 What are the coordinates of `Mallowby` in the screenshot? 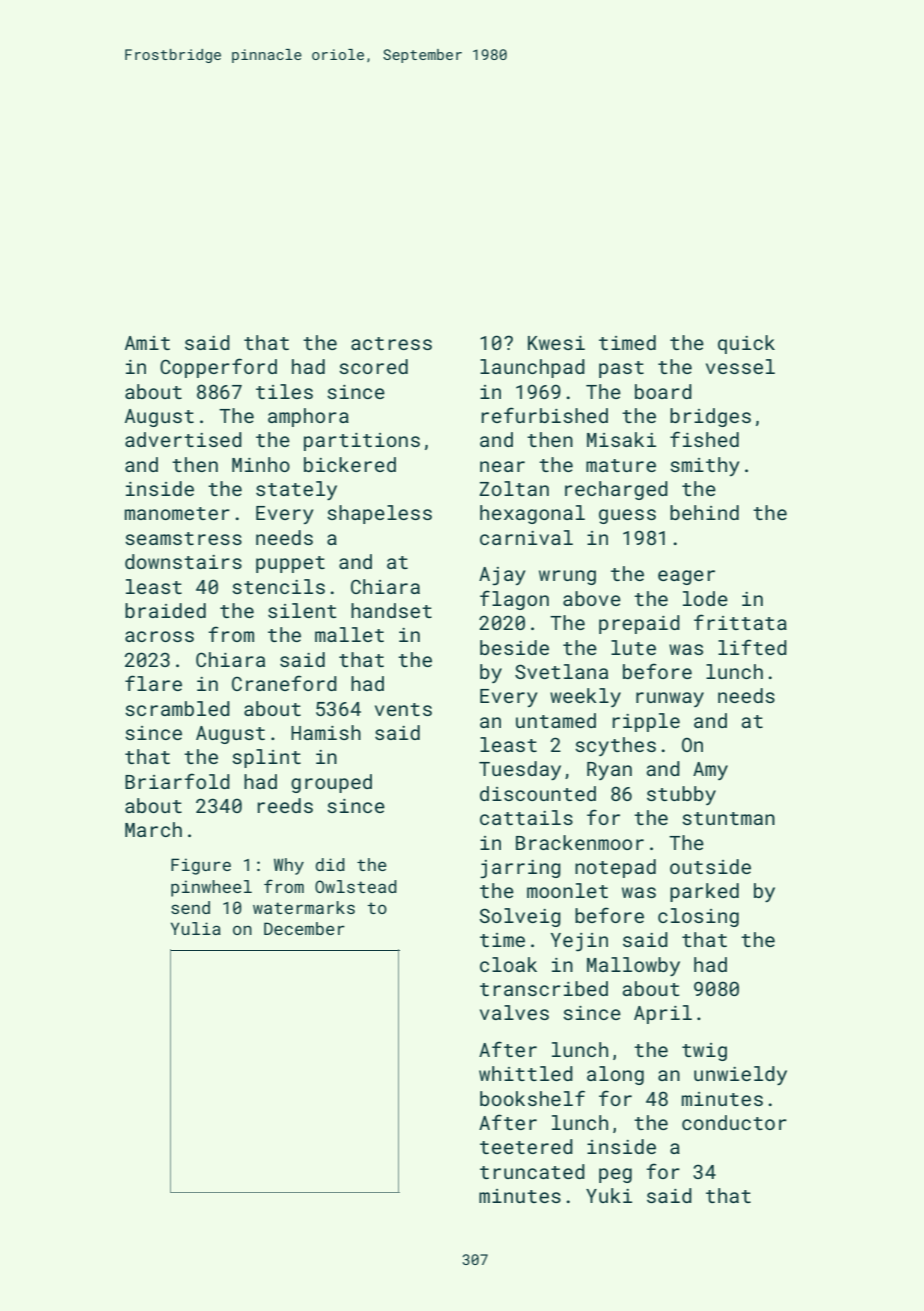 It's located at (633, 966).
